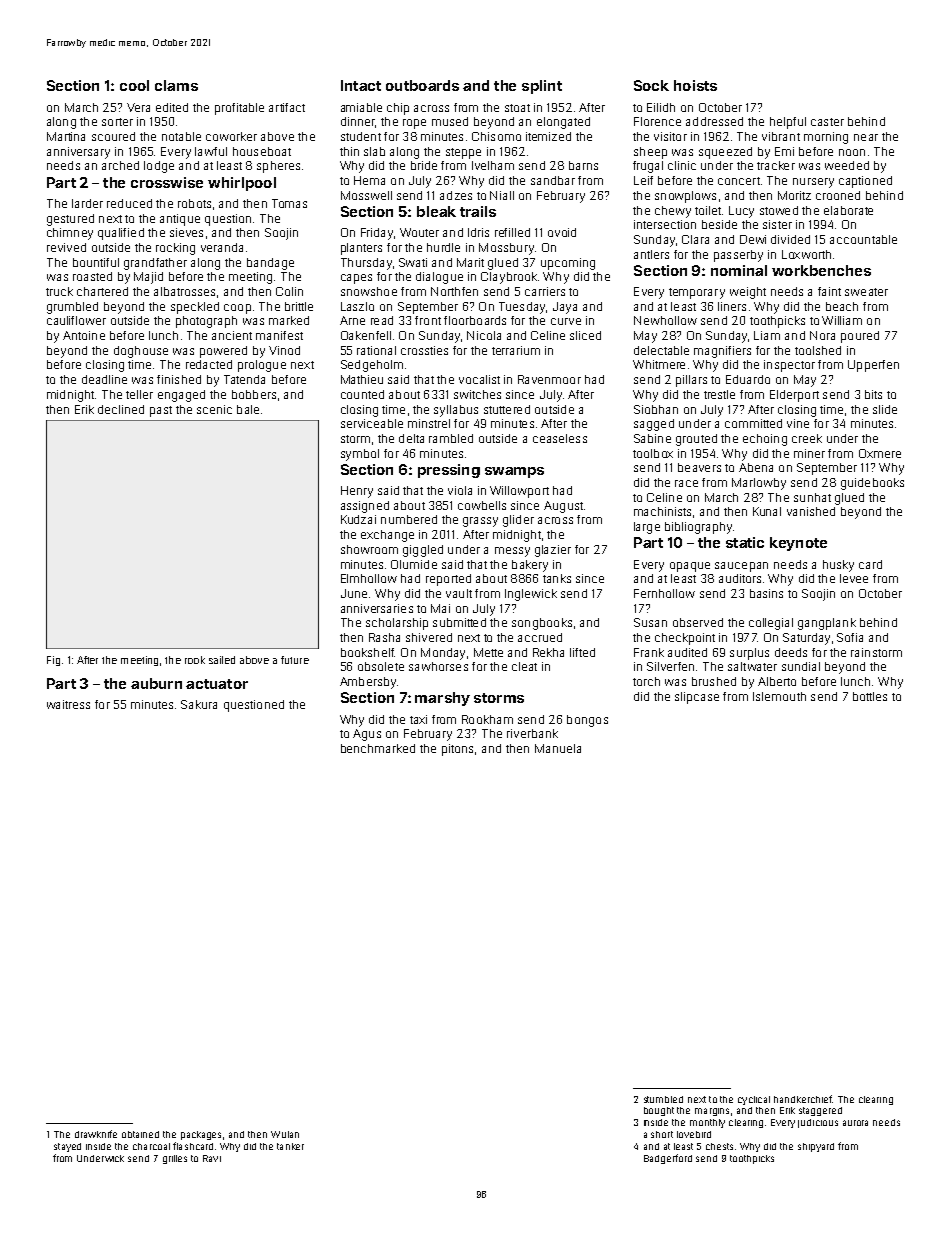 The width and height of the document is (952, 1233). What do you see at coordinates (134, 85) in the document?
I see `cool` at bounding box center [134, 85].
